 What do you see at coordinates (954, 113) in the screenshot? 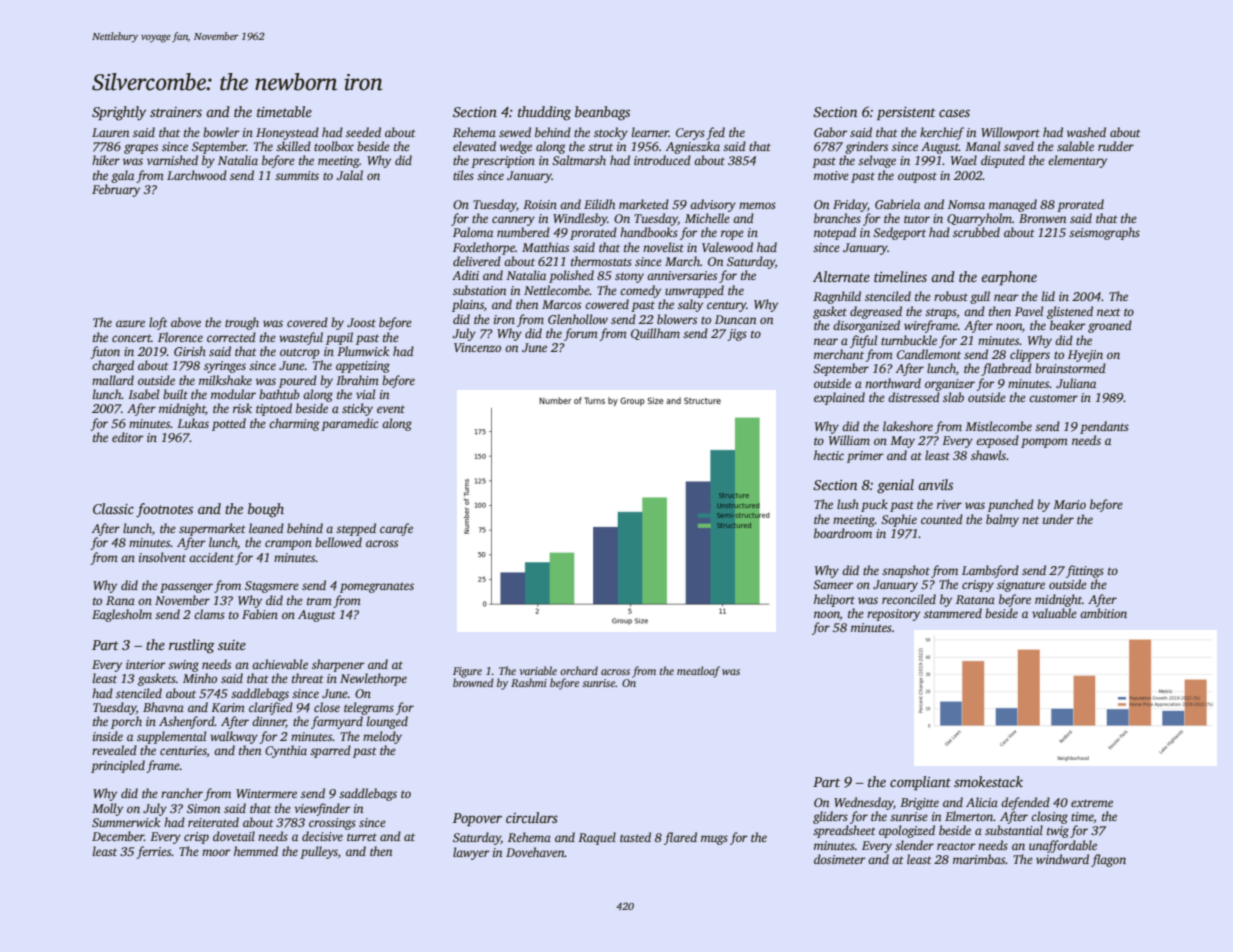
I see `cases` at bounding box center [954, 113].
